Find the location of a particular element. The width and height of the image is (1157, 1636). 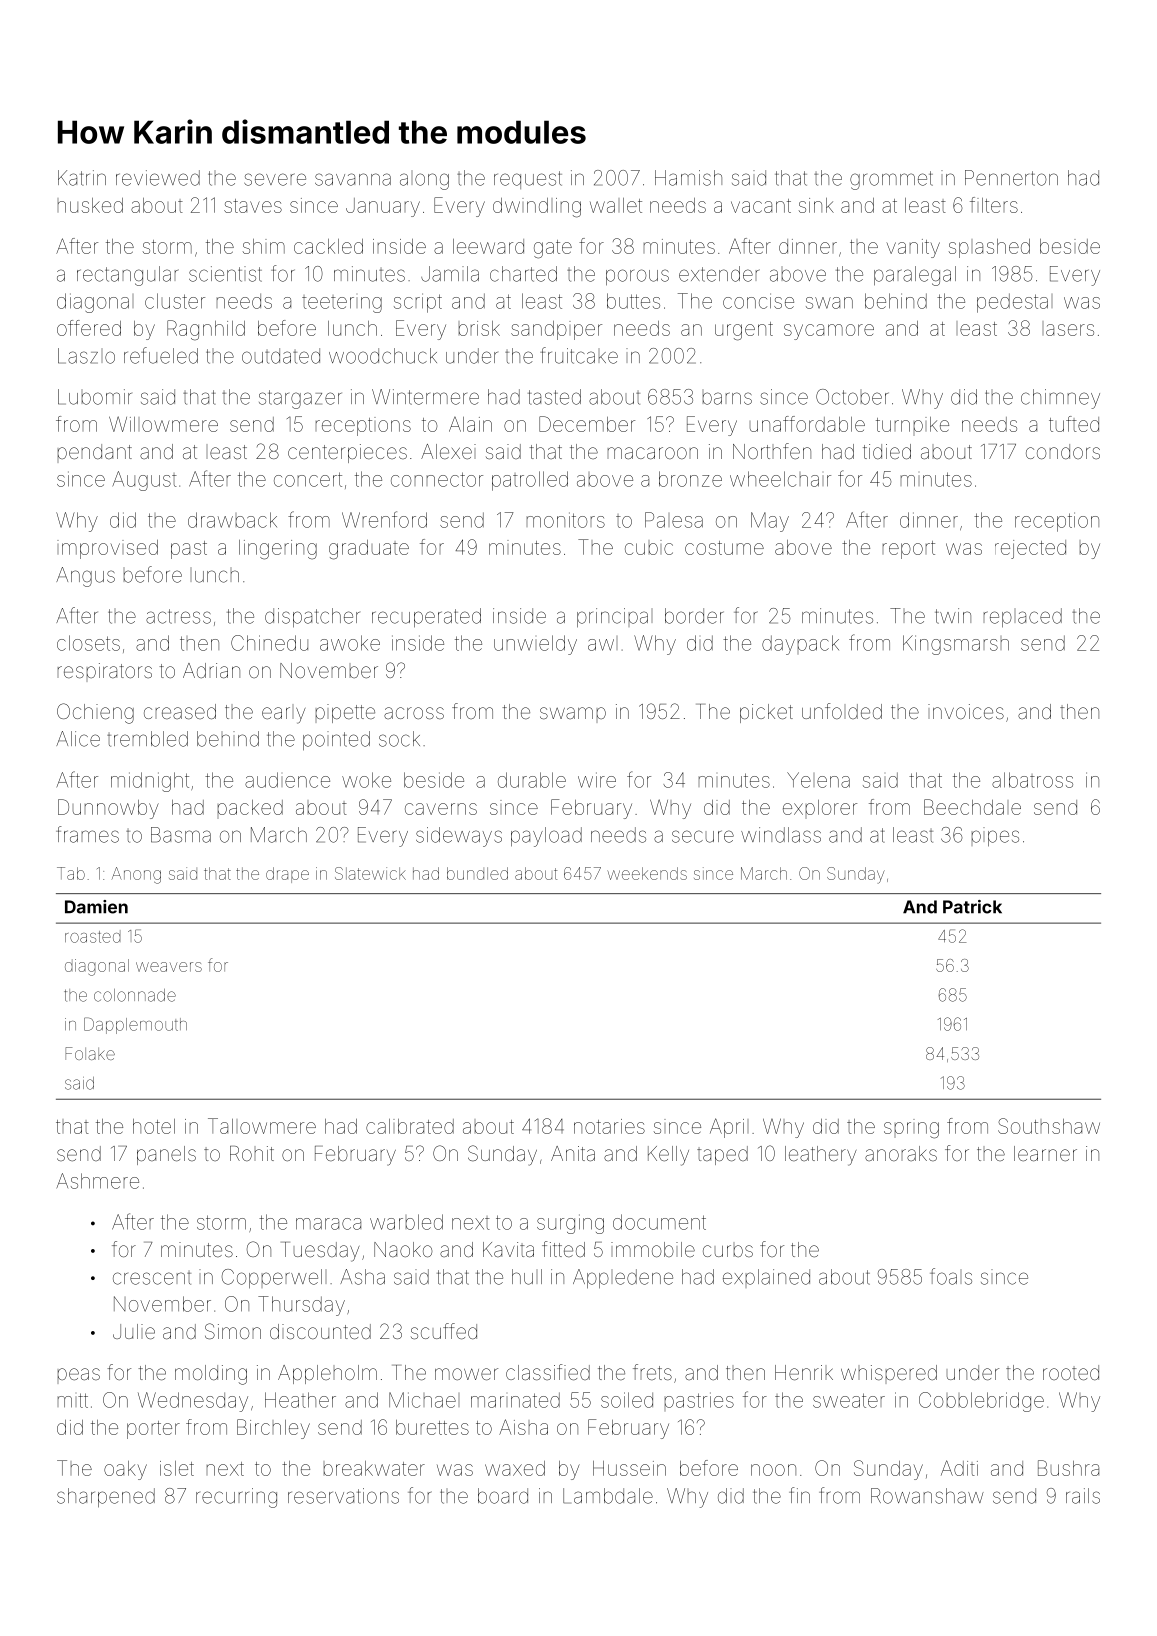

request is located at coordinates (528, 180).
